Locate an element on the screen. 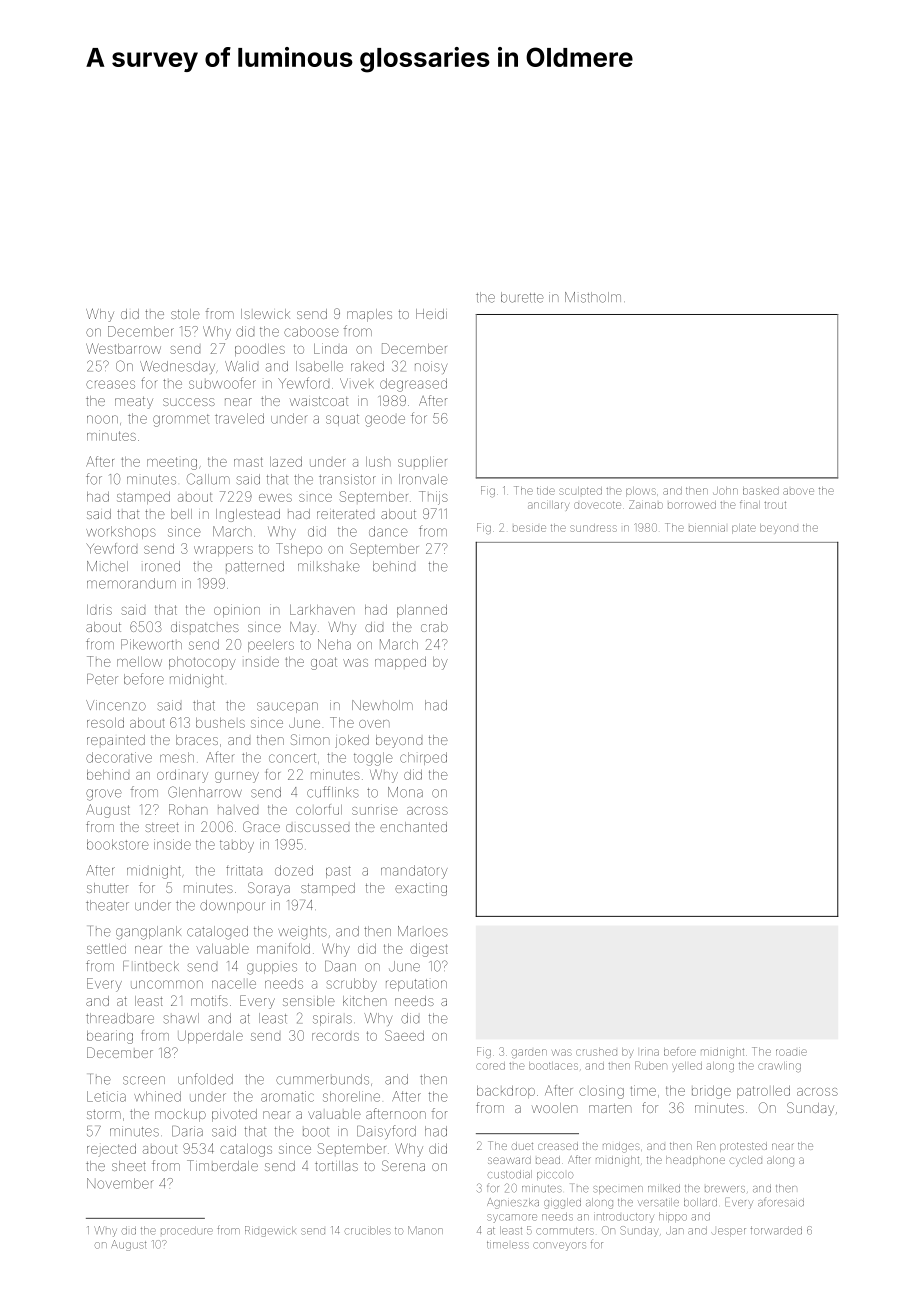  sculpted is located at coordinates (580, 491).
